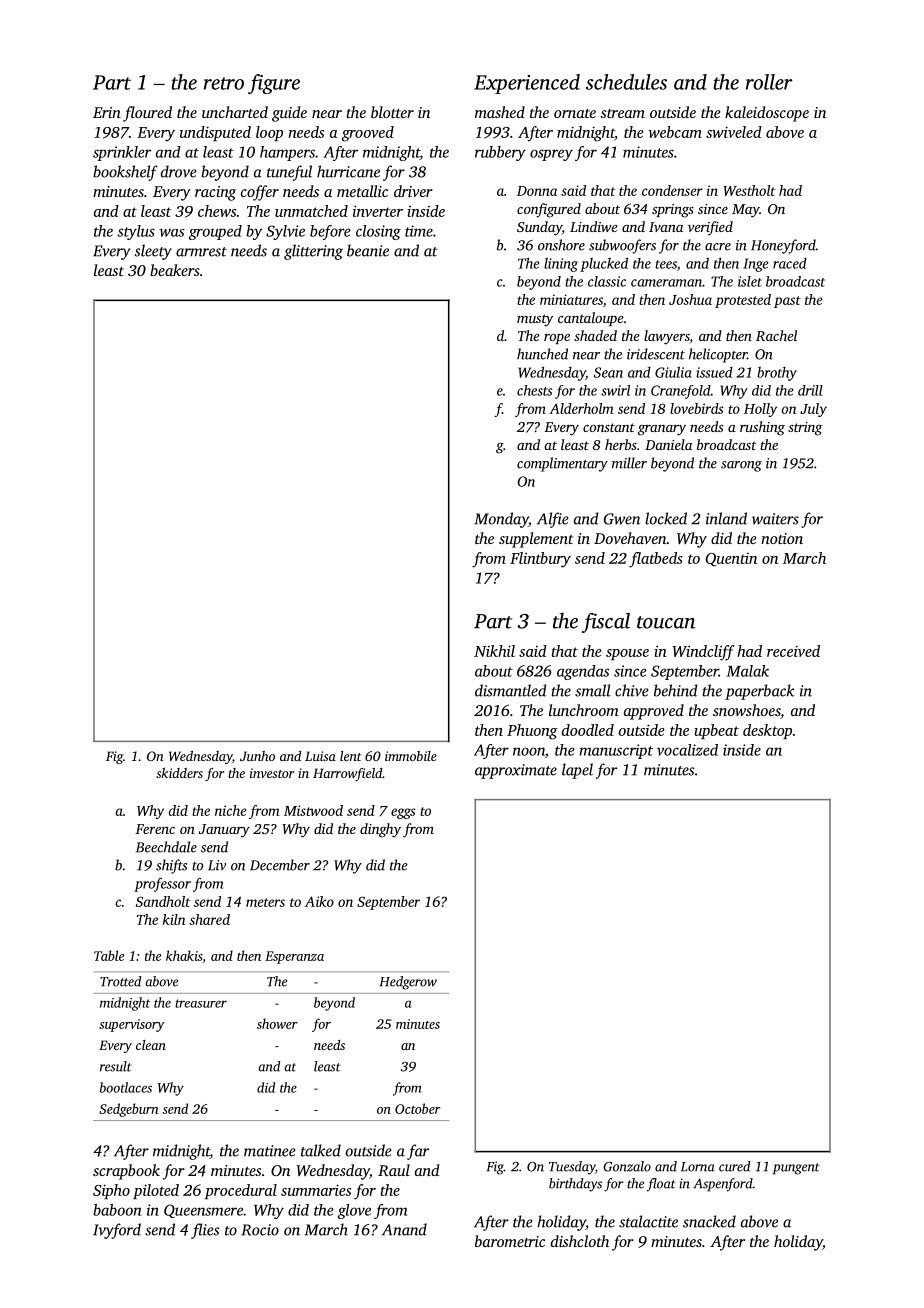 The height and width of the page is (1308, 924). What do you see at coordinates (224, 83) in the page?
I see `retro` at bounding box center [224, 83].
